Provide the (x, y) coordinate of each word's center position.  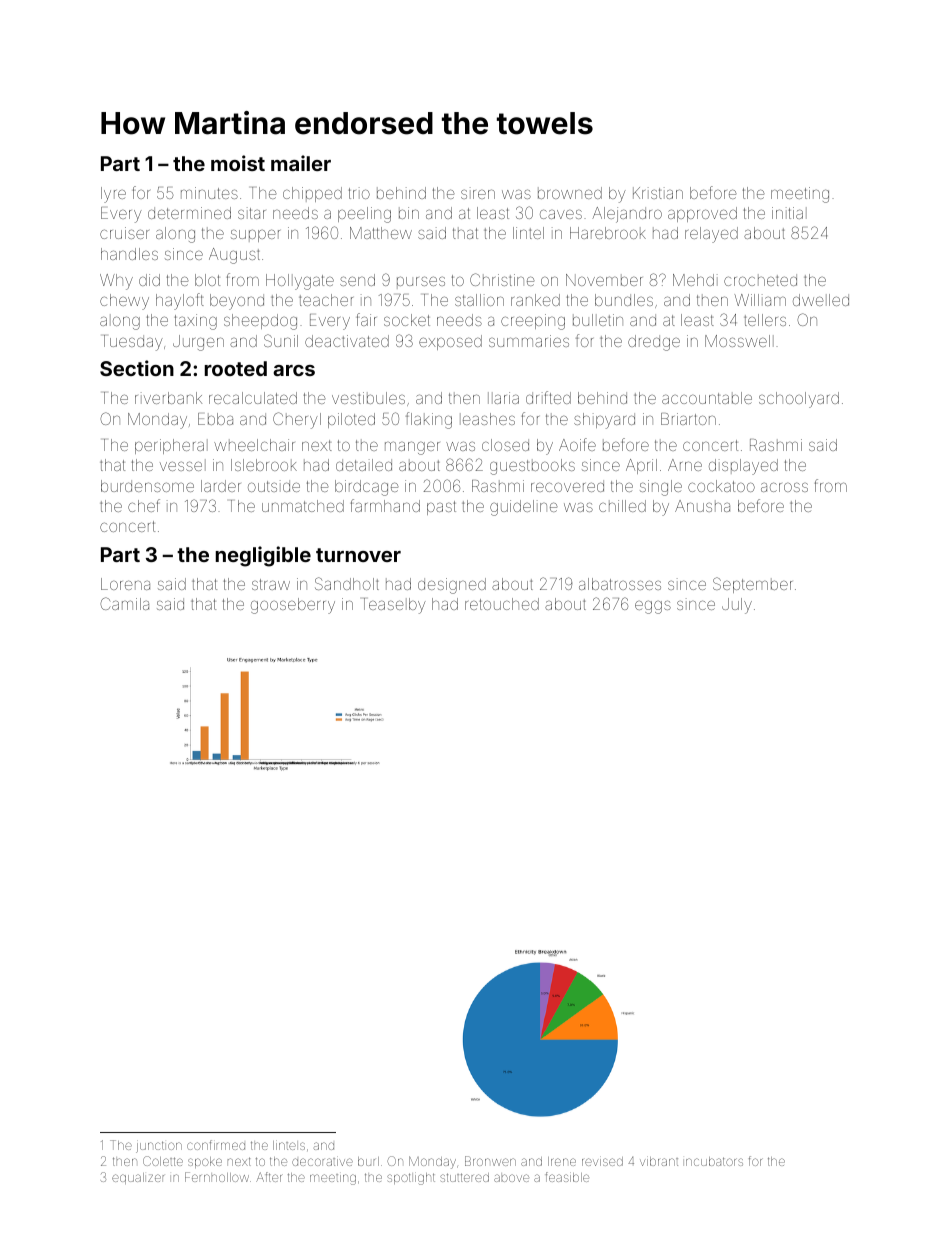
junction (159, 1147)
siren (478, 193)
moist (238, 163)
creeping (533, 322)
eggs (653, 607)
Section (137, 368)
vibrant (659, 1161)
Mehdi (695, 280)
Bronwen (490, 1161)
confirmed (216, 1145)
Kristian (658, 193)
